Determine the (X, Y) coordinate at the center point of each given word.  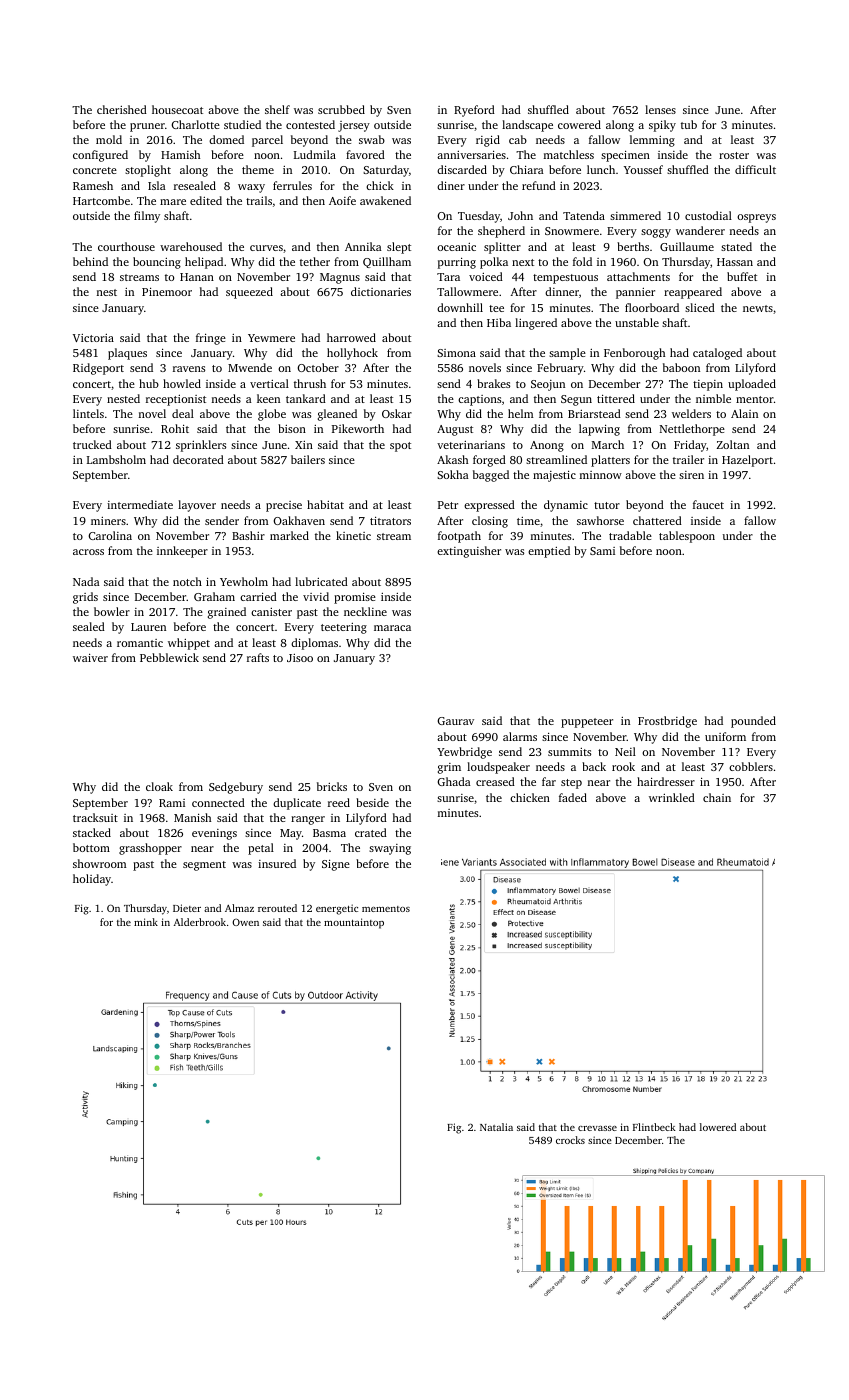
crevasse (597, 1128)
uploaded (752, 385)
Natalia (496, 1127)
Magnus (340, 278)
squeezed (249, 293)
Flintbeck (654, 1127)
